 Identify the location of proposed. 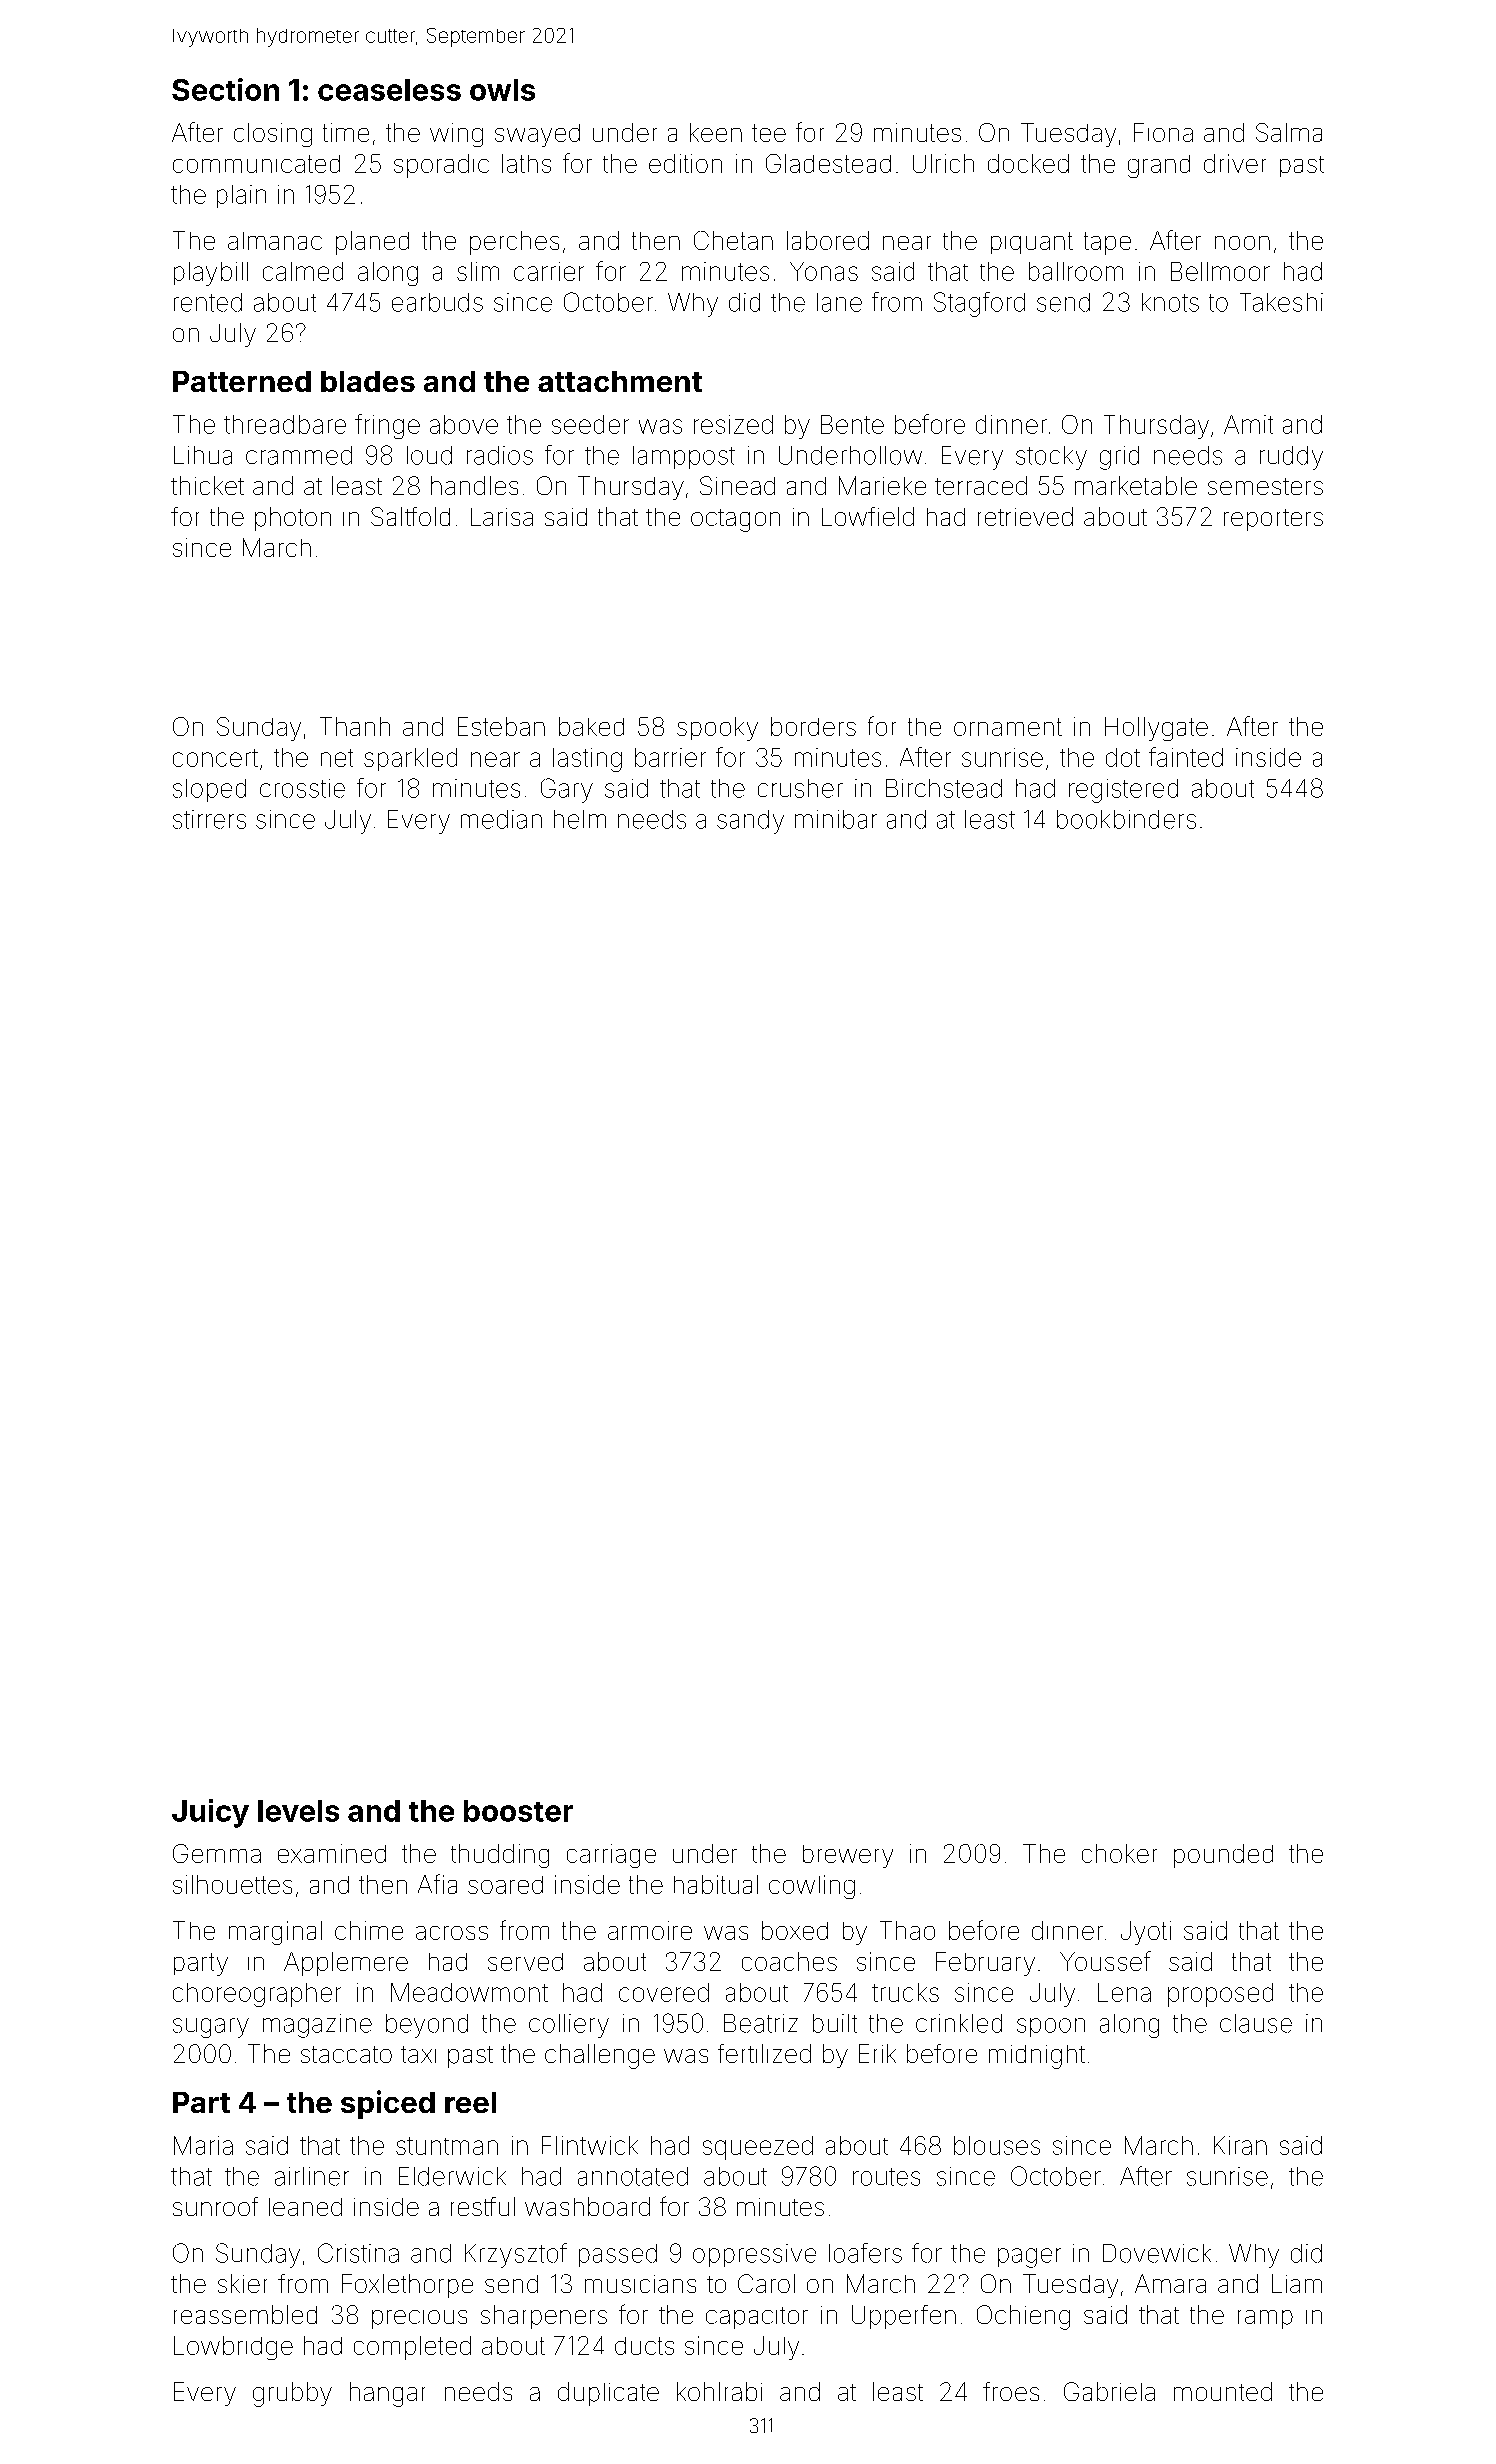
(1220, 1995).
